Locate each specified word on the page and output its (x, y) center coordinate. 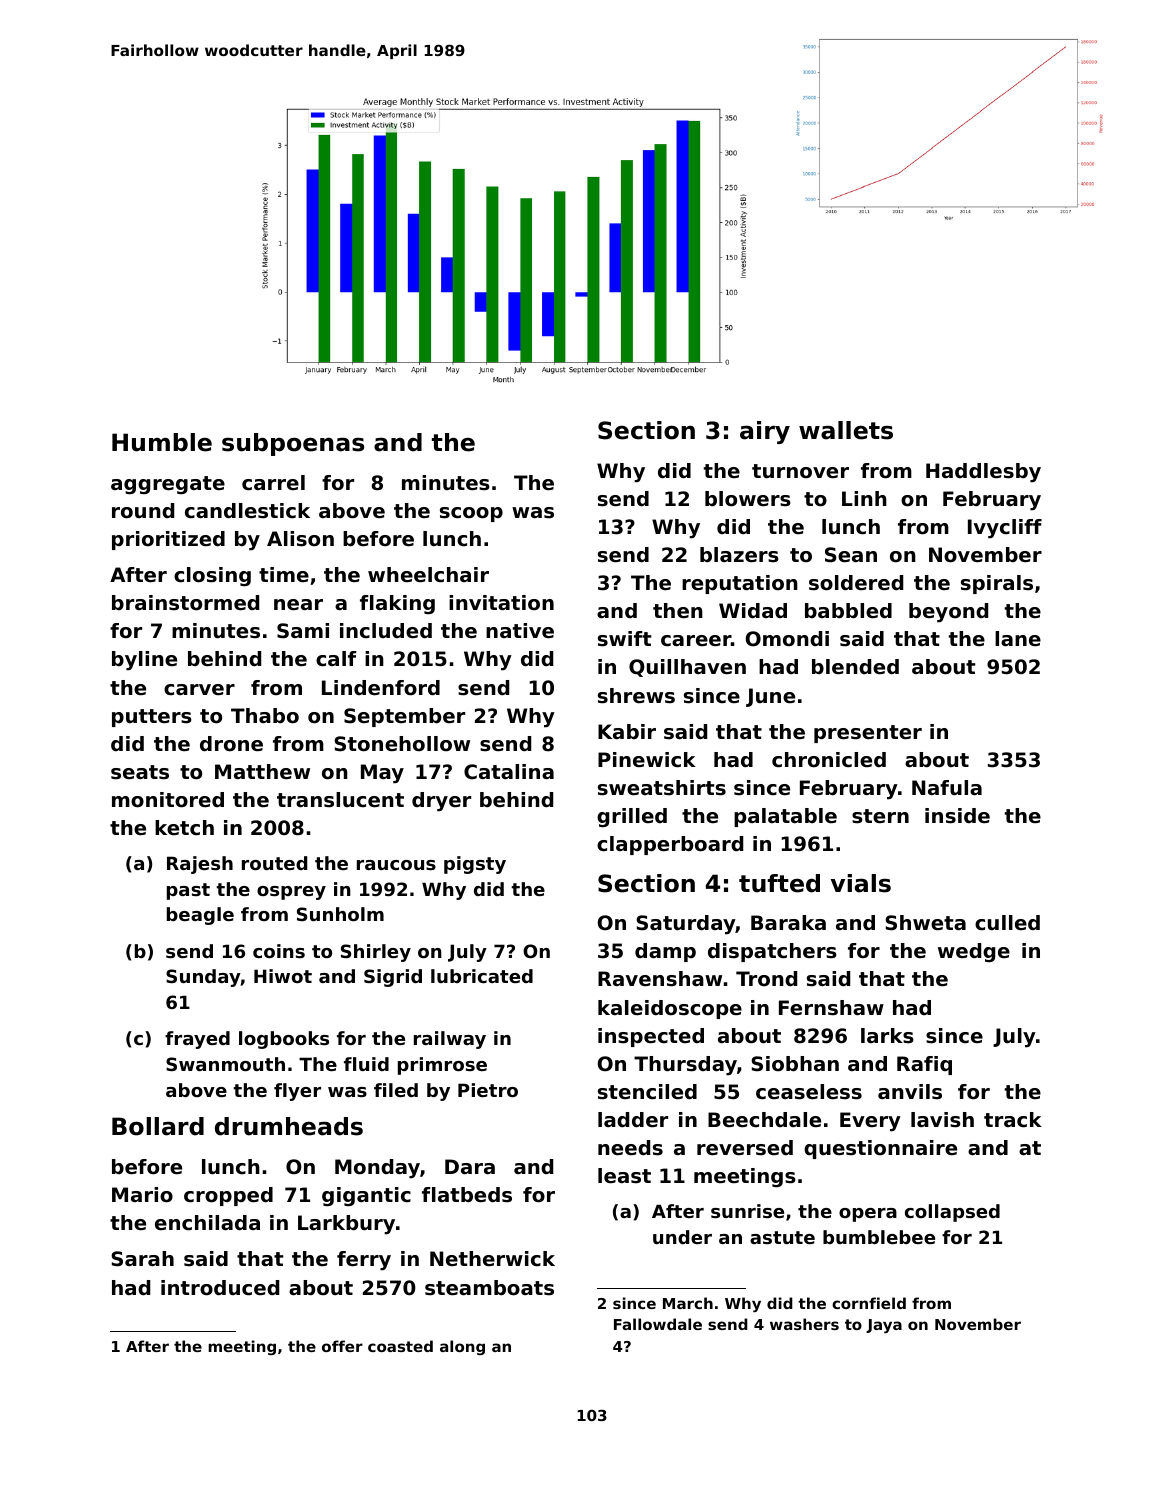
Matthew (262, 772)
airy (765, 432)
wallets (846, 430)
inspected (651, 1037)
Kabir (627, 731)
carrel (273, 483)
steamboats (489, 1288)
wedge (974, 952)
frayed (197, 1040)
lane (1018, 639)
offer (342, 1346)
